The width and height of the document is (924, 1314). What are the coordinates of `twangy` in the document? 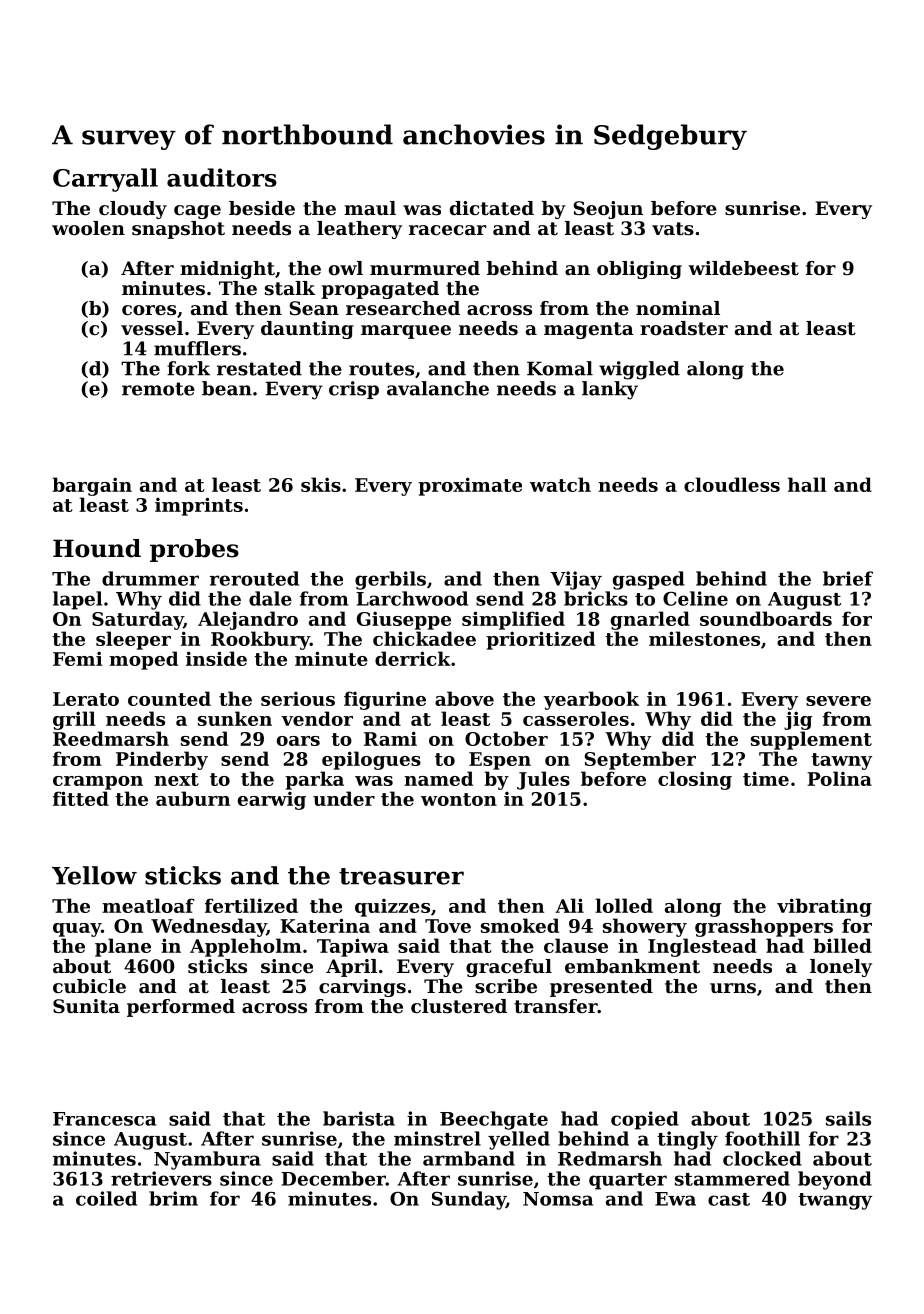 It's located at (835, 1201).
